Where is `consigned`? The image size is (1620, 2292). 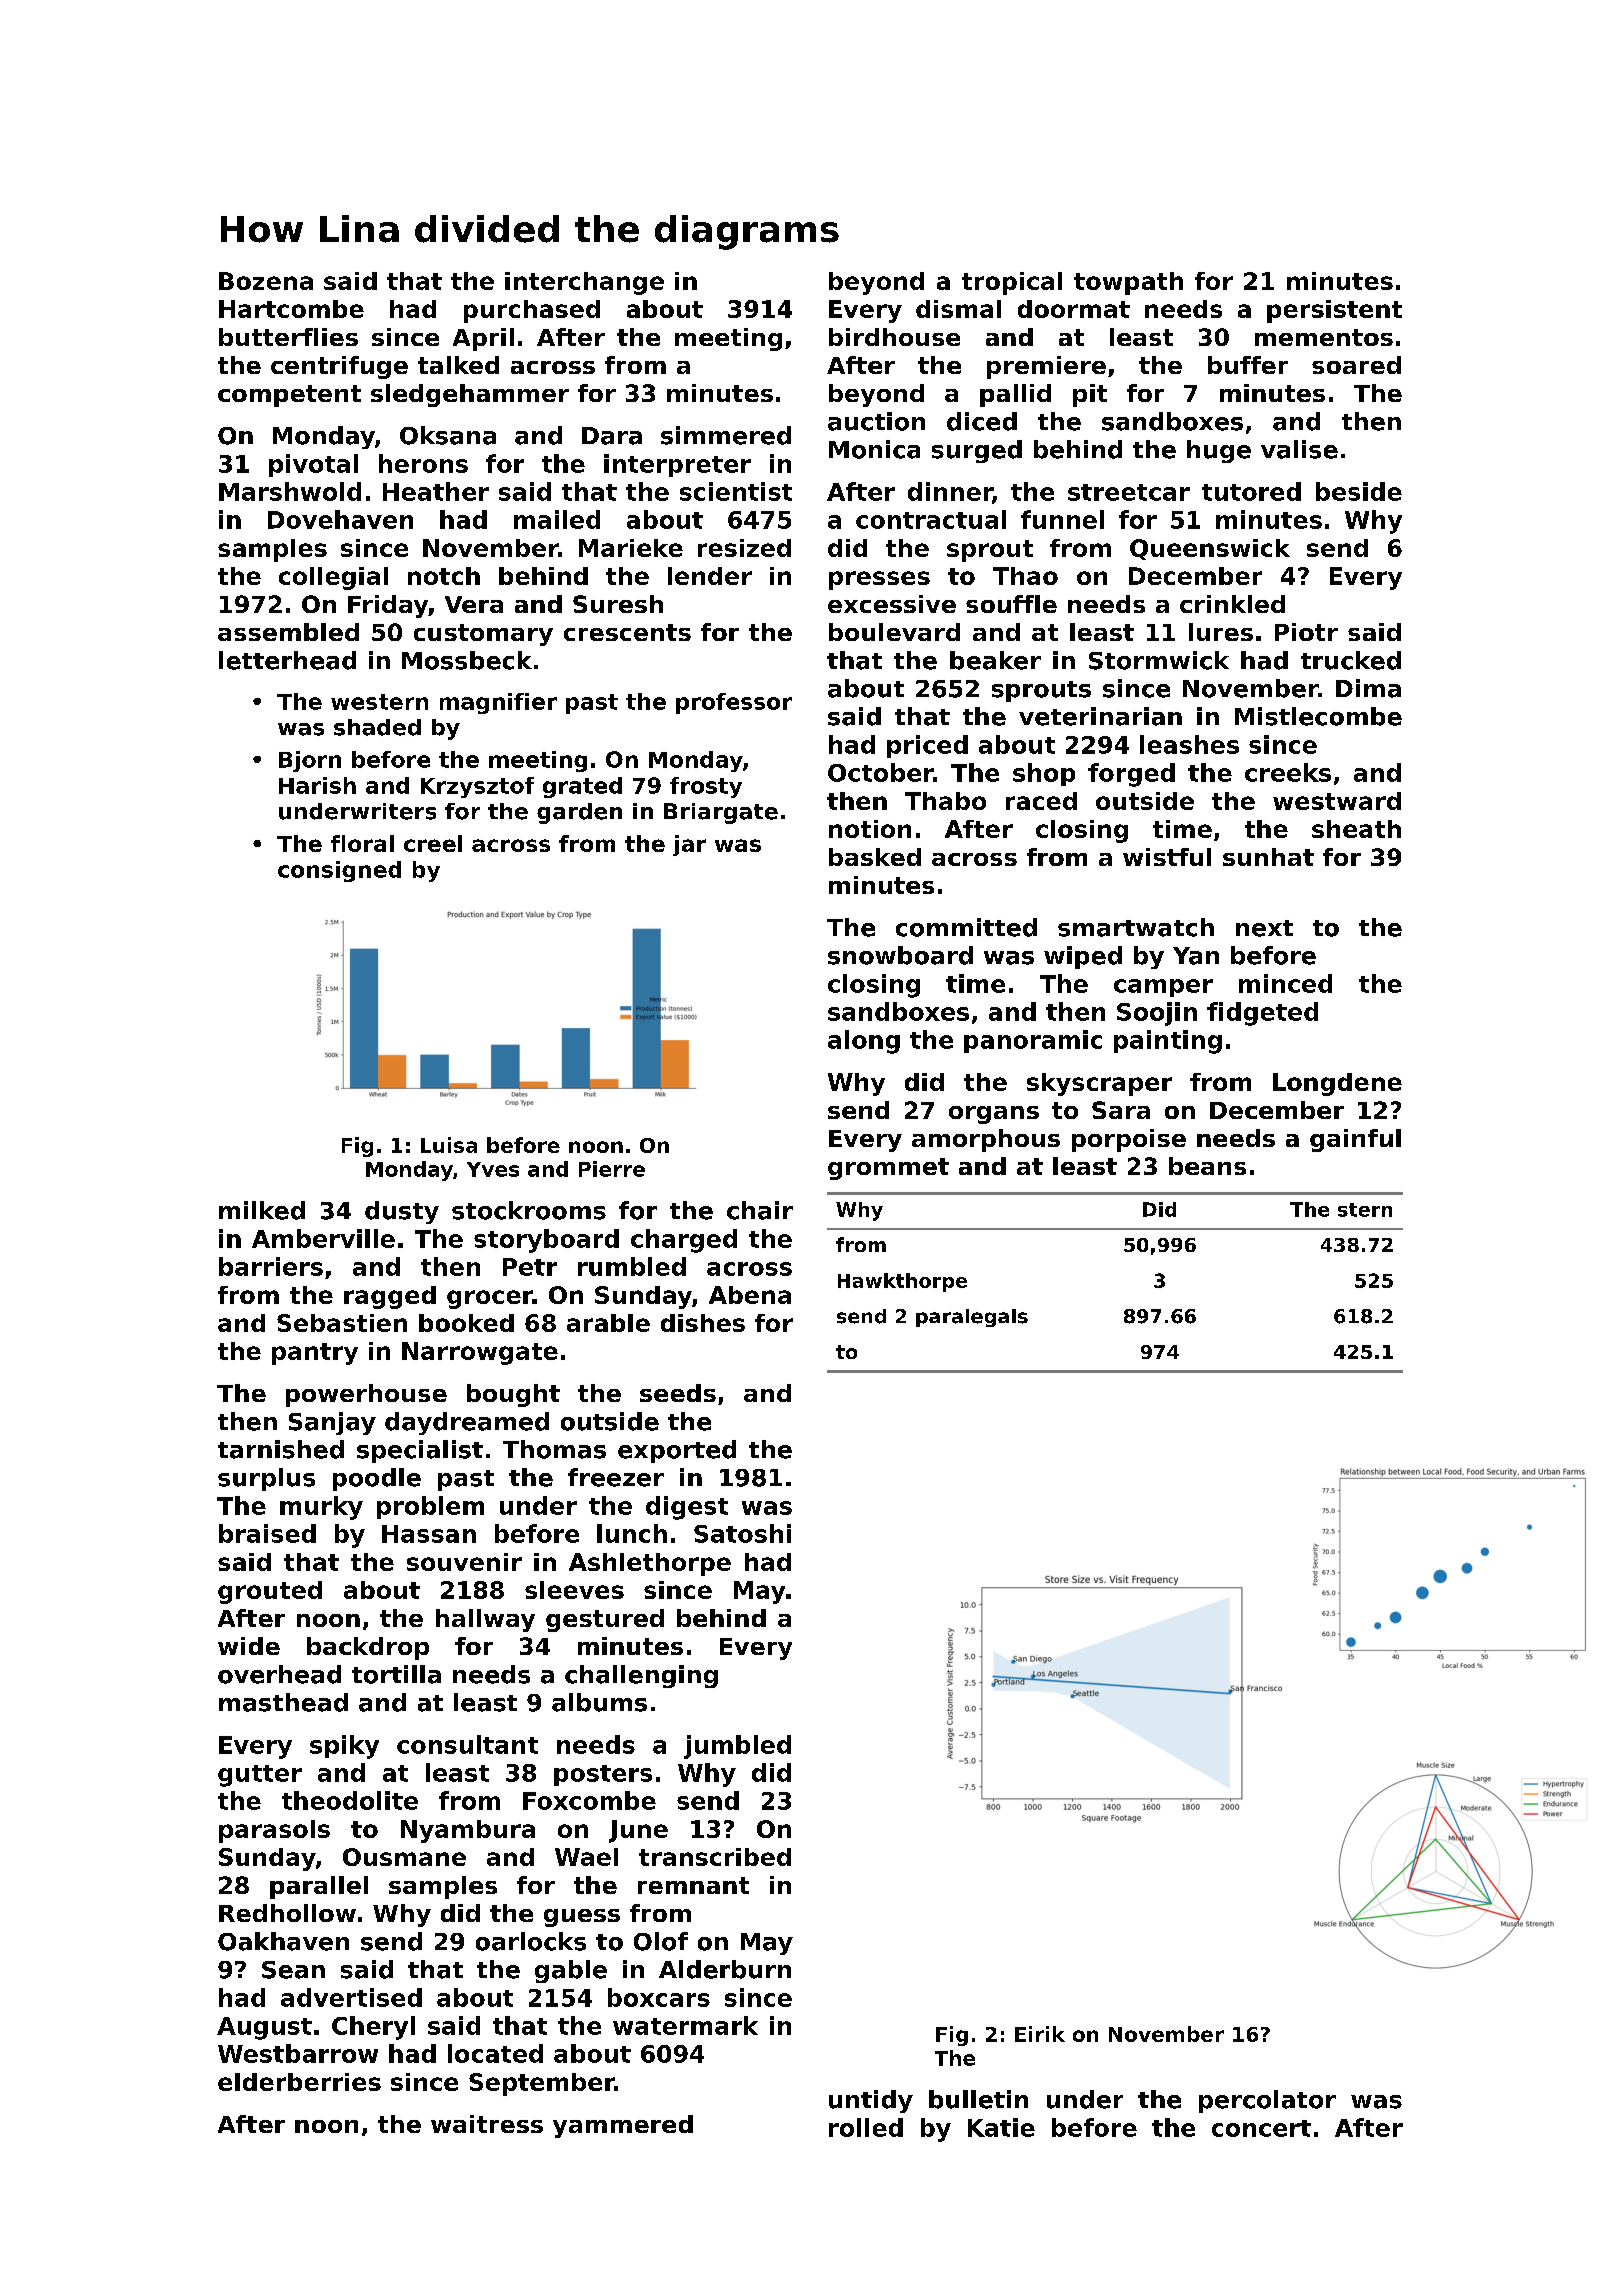
consigned is located at coordinates (339, 871).
